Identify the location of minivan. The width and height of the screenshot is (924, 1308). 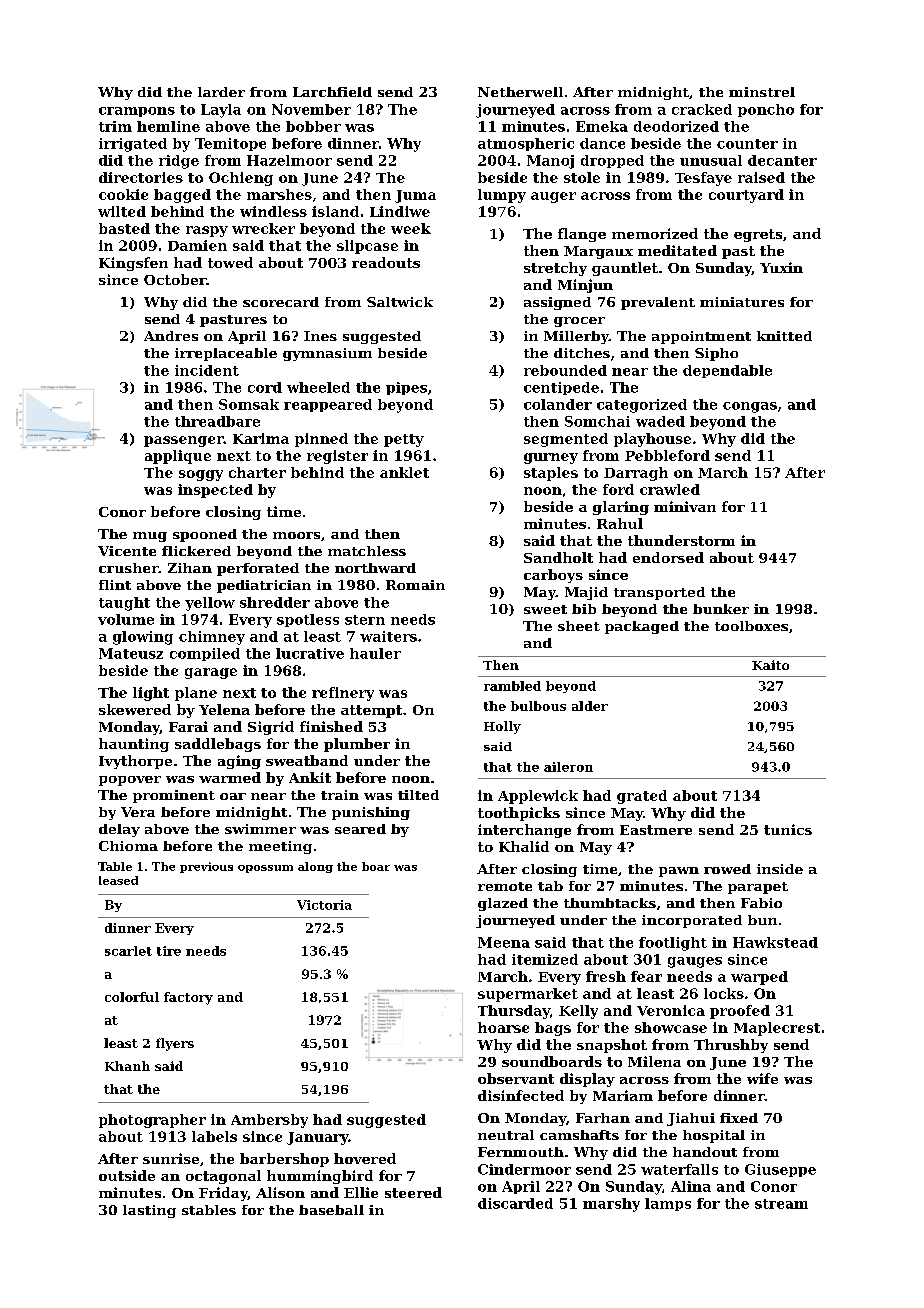
(685, 506).
